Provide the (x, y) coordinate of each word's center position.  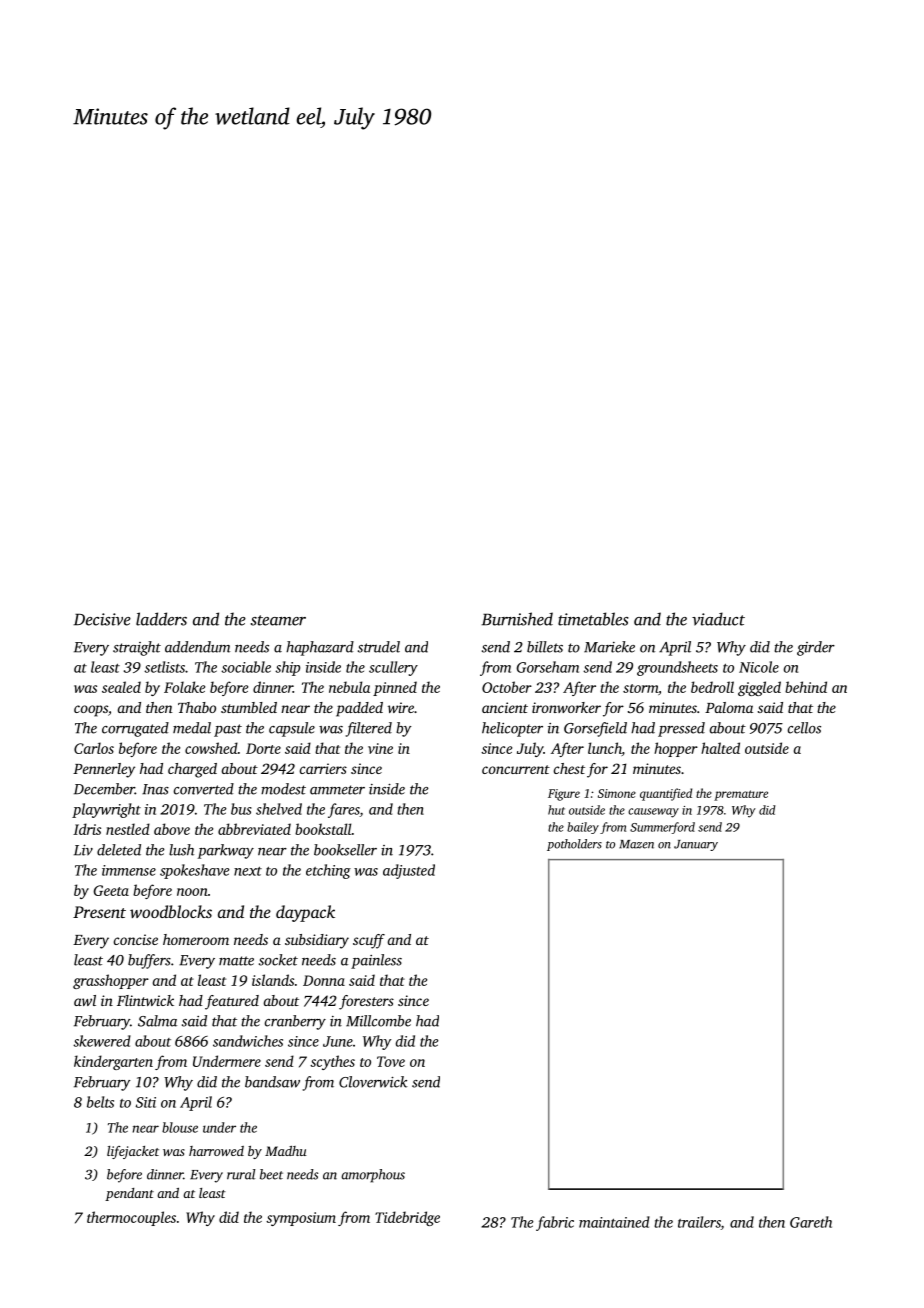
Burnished (517, 619)
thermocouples (131, 1218)
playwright (106, 810)
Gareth (811, 1222)
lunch (605, 748)
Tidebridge (407, 1218)
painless (376, 961)
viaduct (718, 619)
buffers (149, 961)
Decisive (102, 619)
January (696, 845)
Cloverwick (373, 1082)
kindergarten (113, 1062)
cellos (804, 728)
